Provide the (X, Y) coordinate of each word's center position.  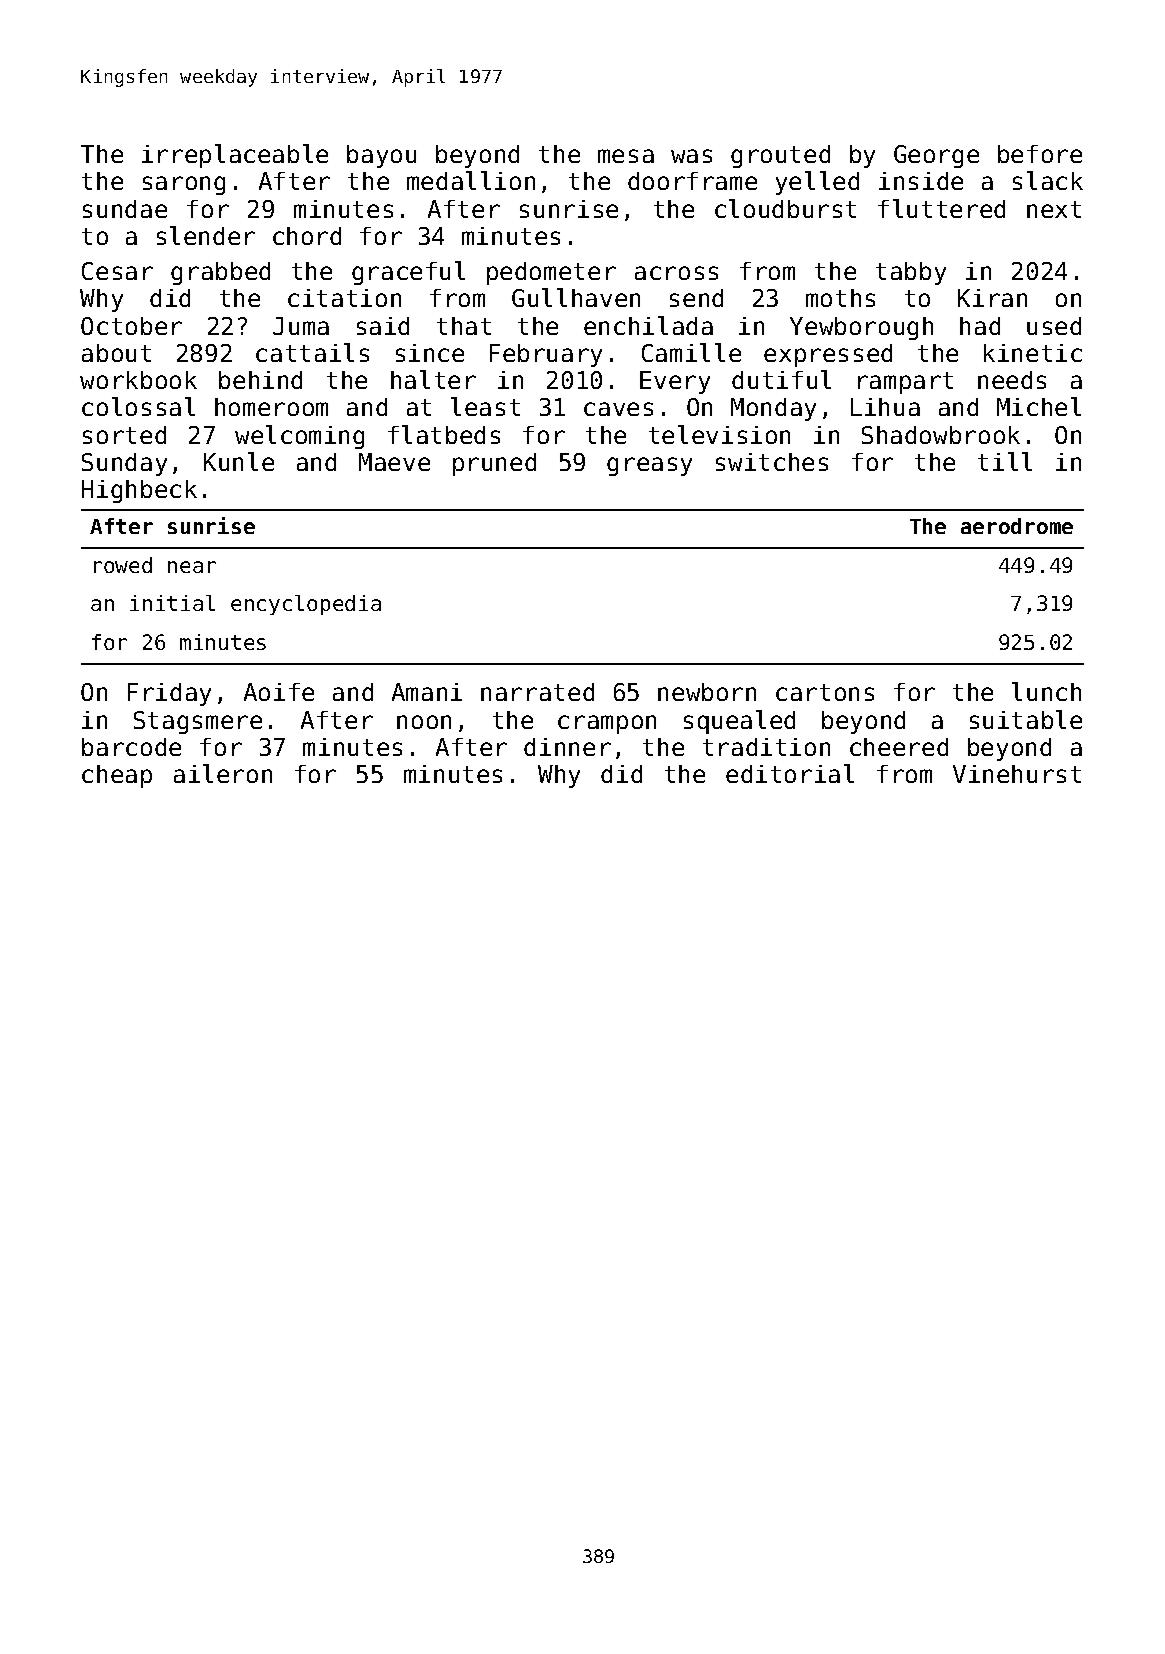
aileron (223, 773)
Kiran (992, 298)
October (131, 326)
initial (172, 603)
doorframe (692, 181)
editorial (790, 773)
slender (206, 235)
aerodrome (1017, 526)
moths (840, 298)
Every (675, 382)
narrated (537, 692)
